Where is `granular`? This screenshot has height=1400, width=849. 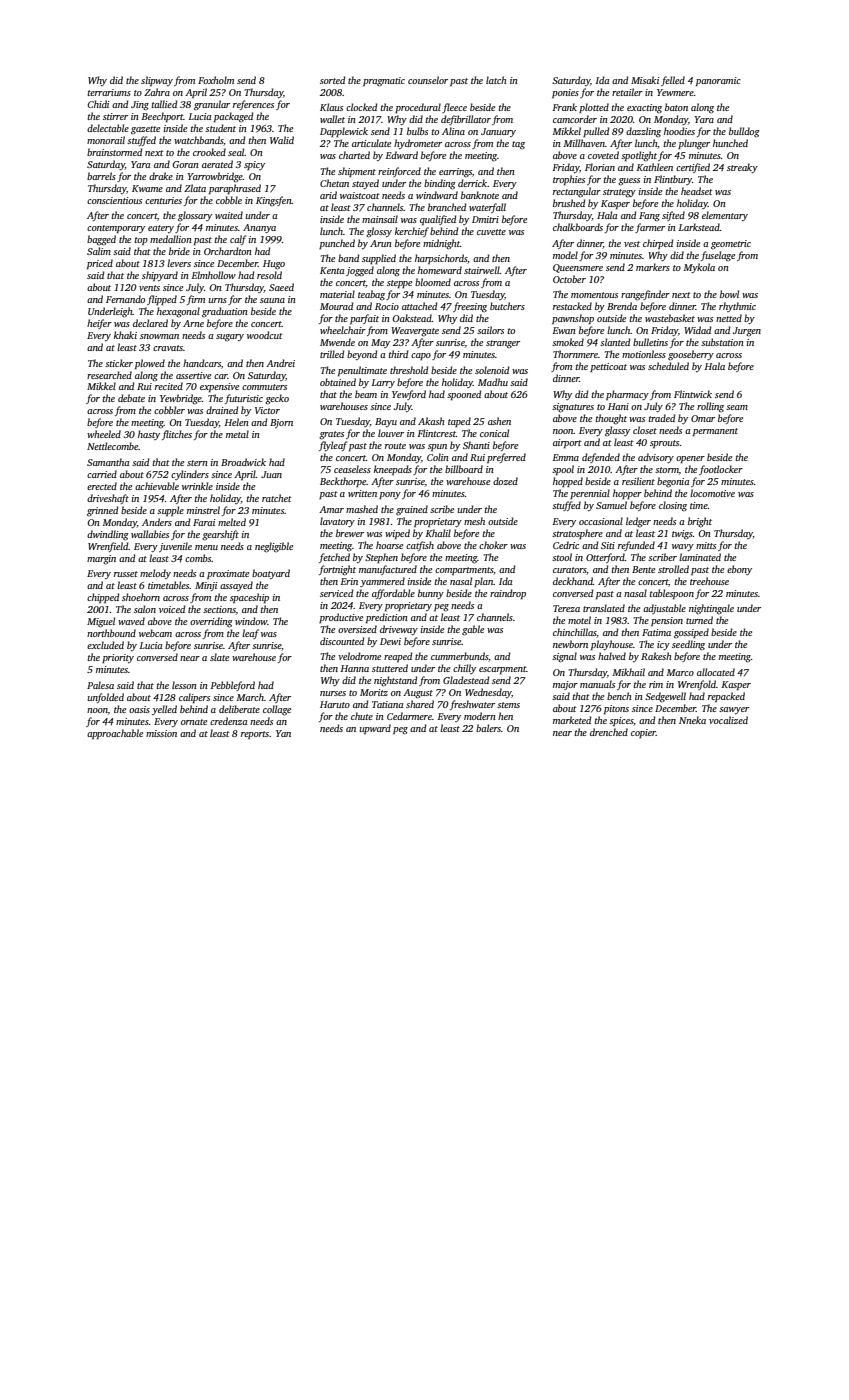 granular is located at coordinates (212, 105).
